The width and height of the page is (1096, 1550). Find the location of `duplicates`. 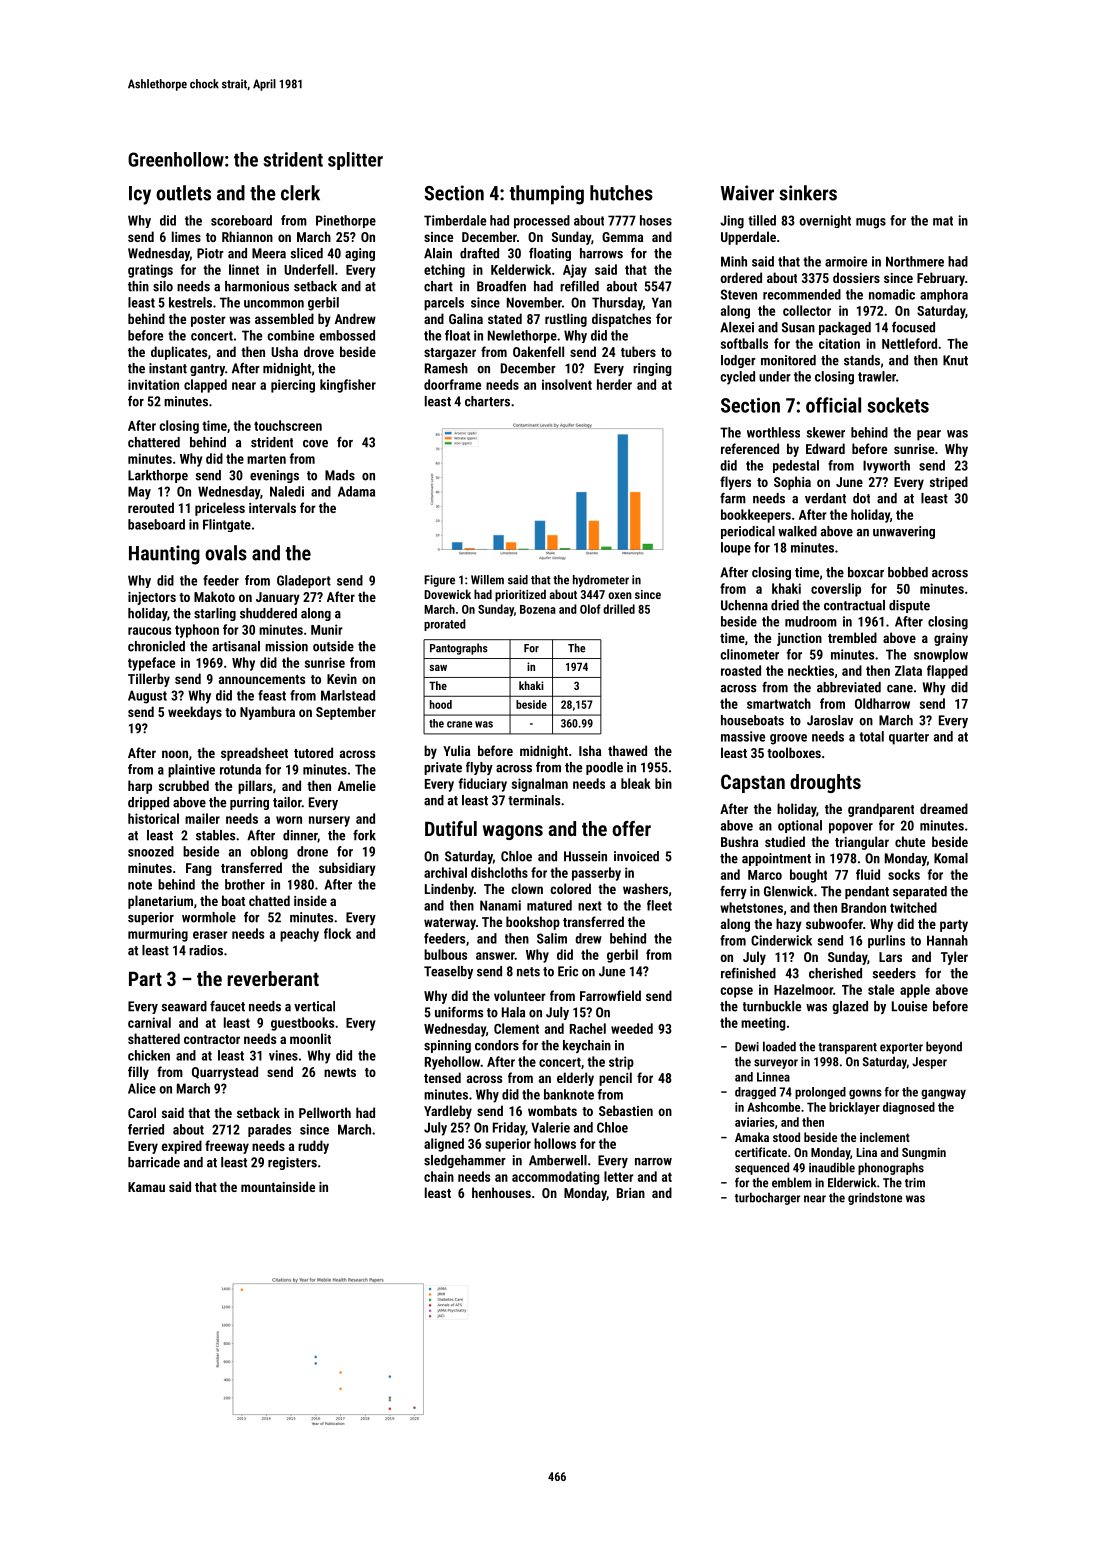

duplicates is located at coordinates (179, 353).
